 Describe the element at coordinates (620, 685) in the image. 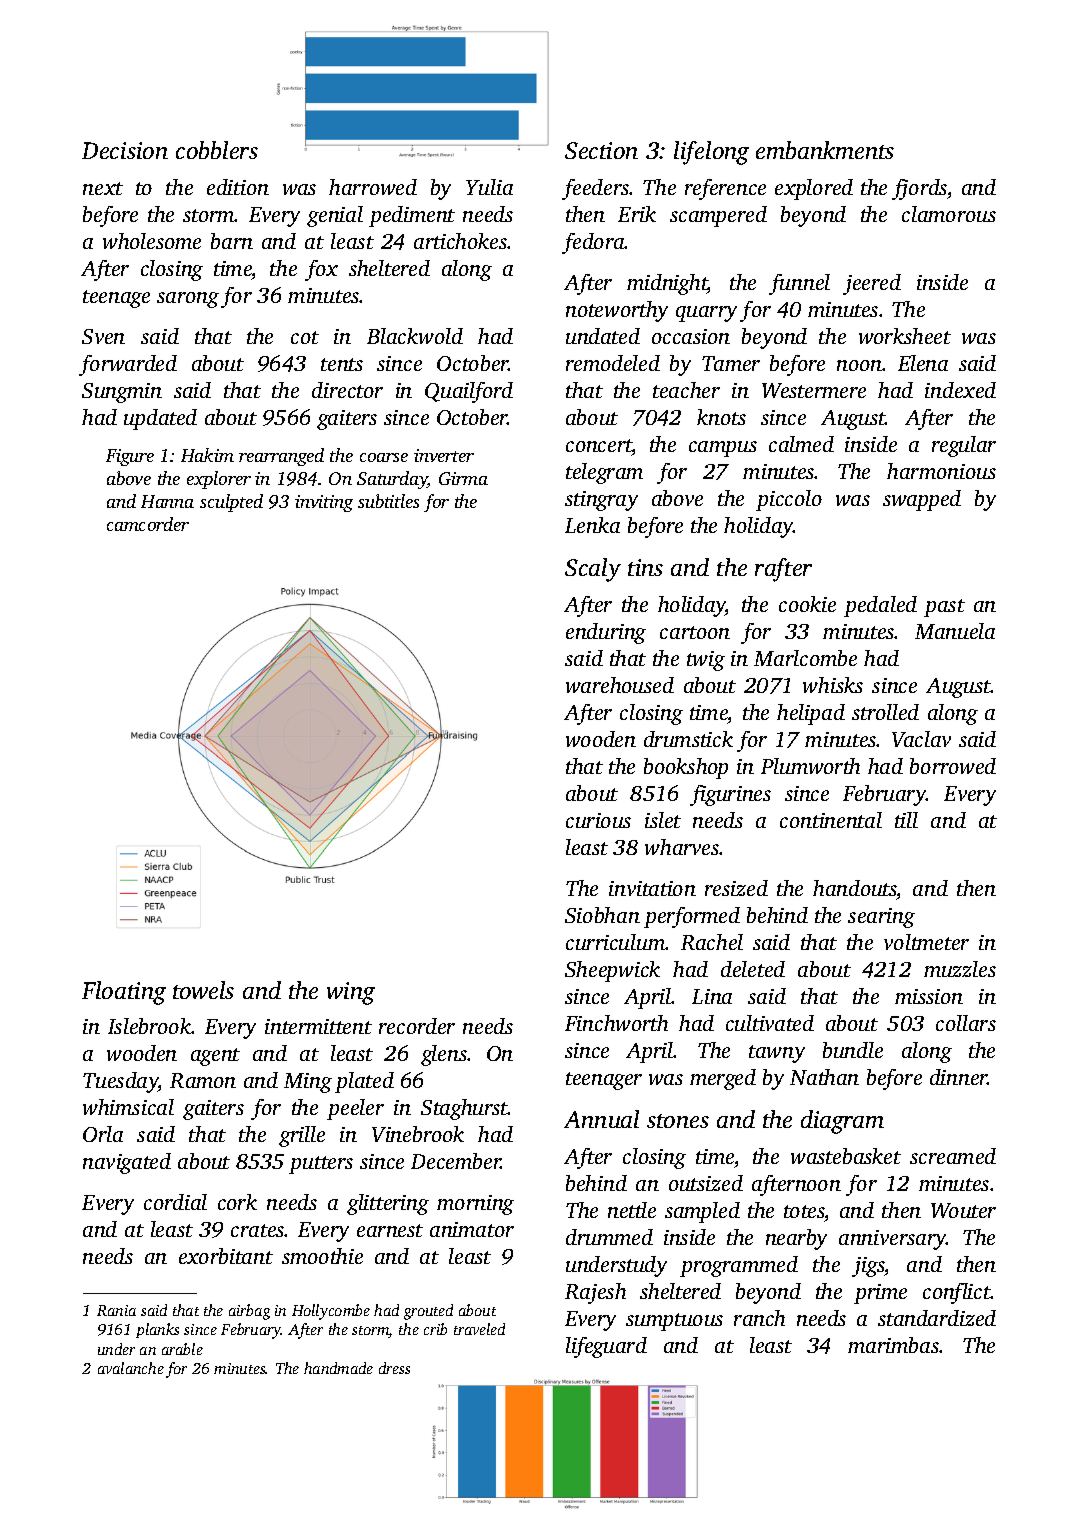

I see `warehoused` at that location.
